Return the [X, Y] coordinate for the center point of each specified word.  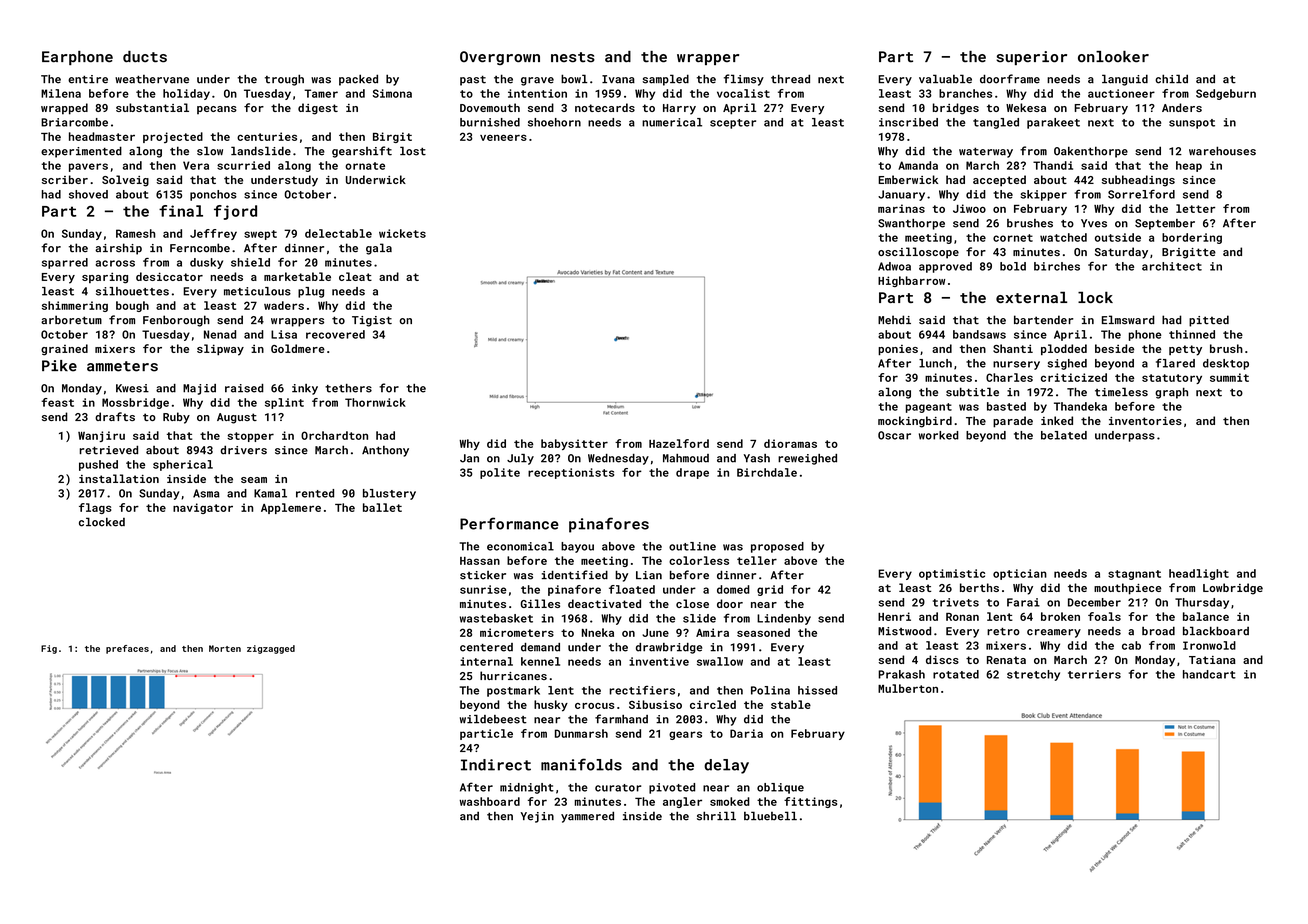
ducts [145, 57]
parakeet [1053, 123]
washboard [489, 801]
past [473, 81]
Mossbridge [135, 403]
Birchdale [767, 472]
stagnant [1134, 575]
